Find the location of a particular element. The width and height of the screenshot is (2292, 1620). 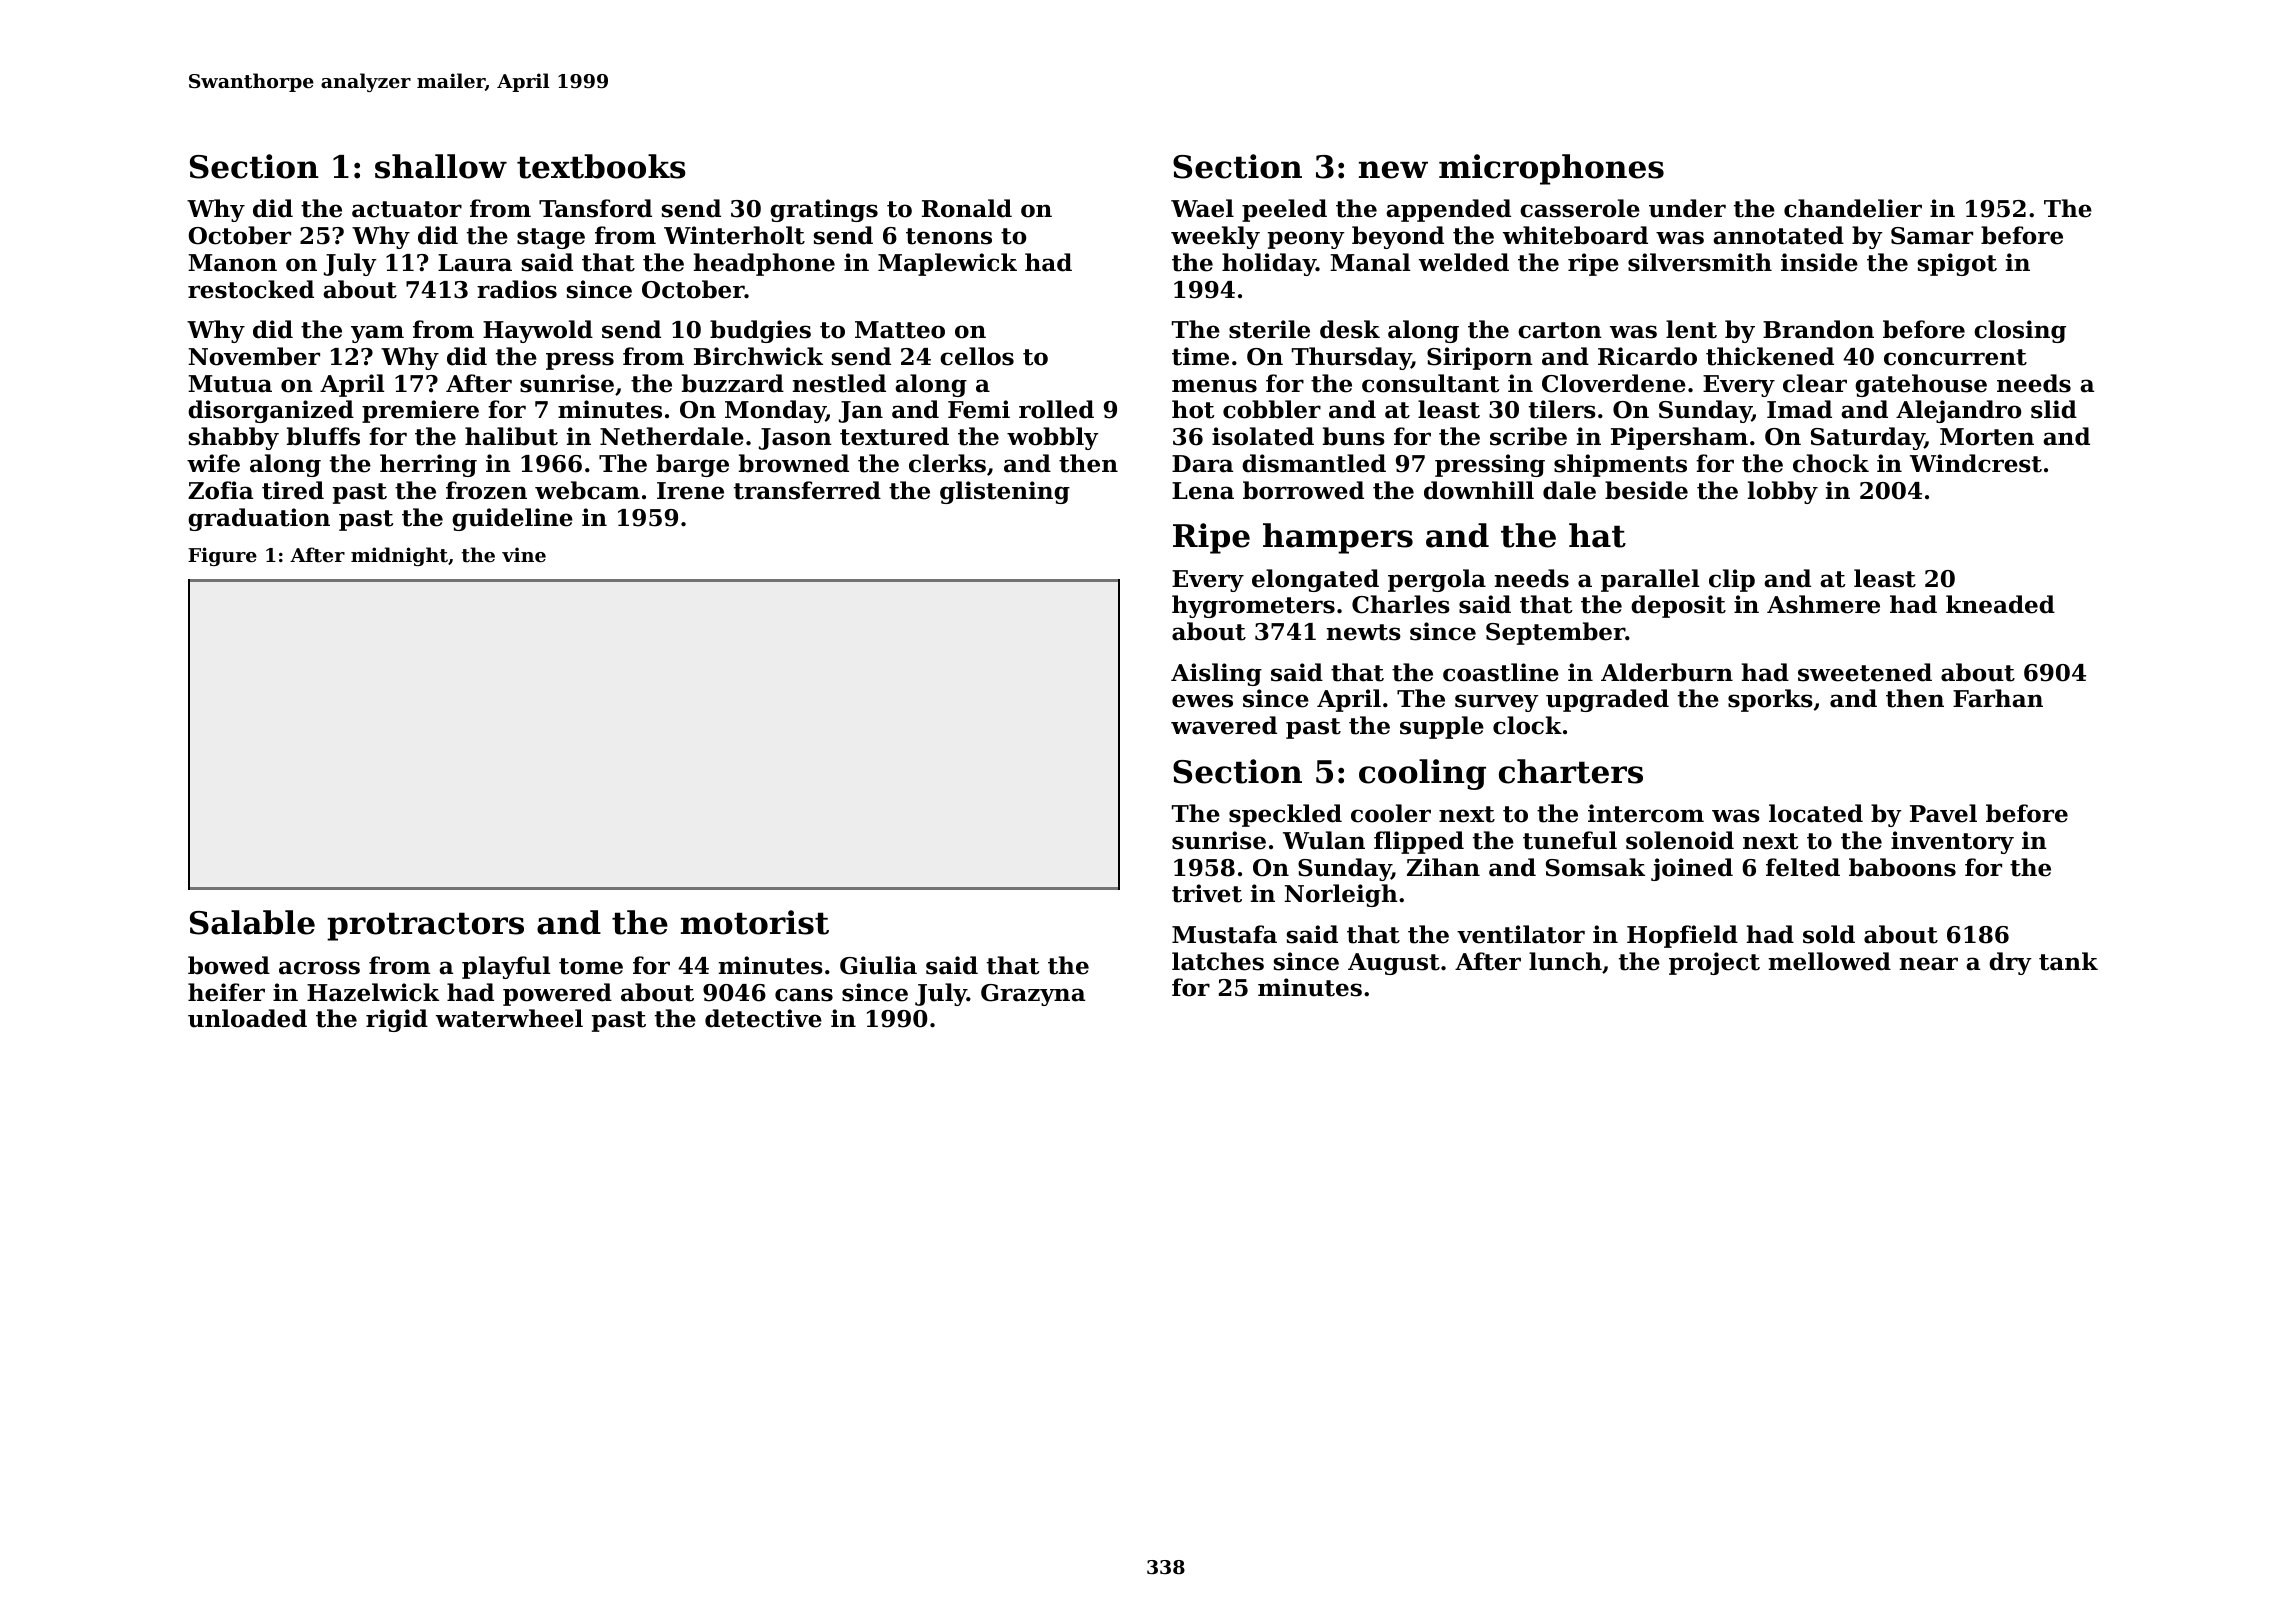

wavered is located at coordinates (1224, 725).
